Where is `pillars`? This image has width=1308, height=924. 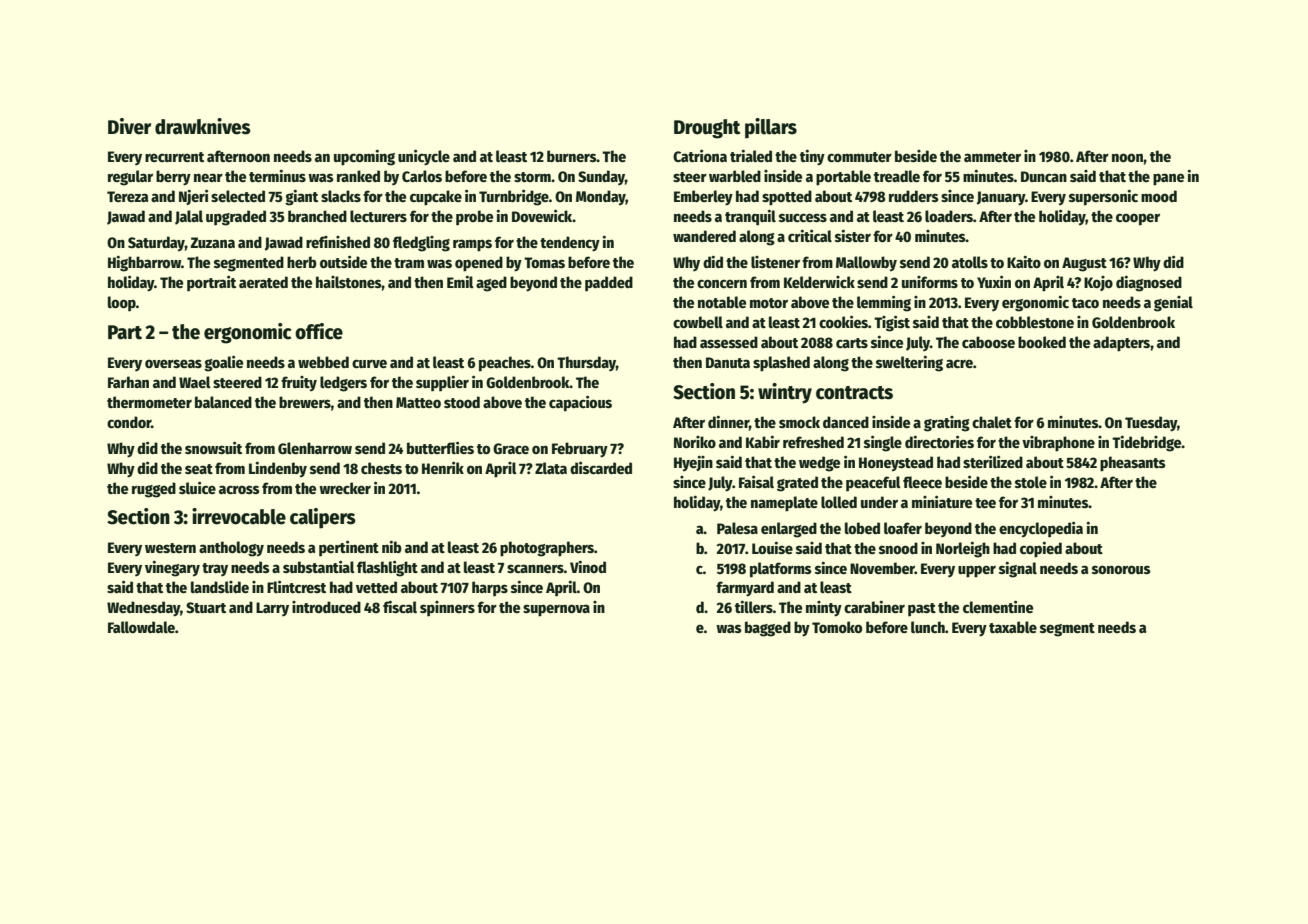 pillars is located at coordinates (771, 128).
